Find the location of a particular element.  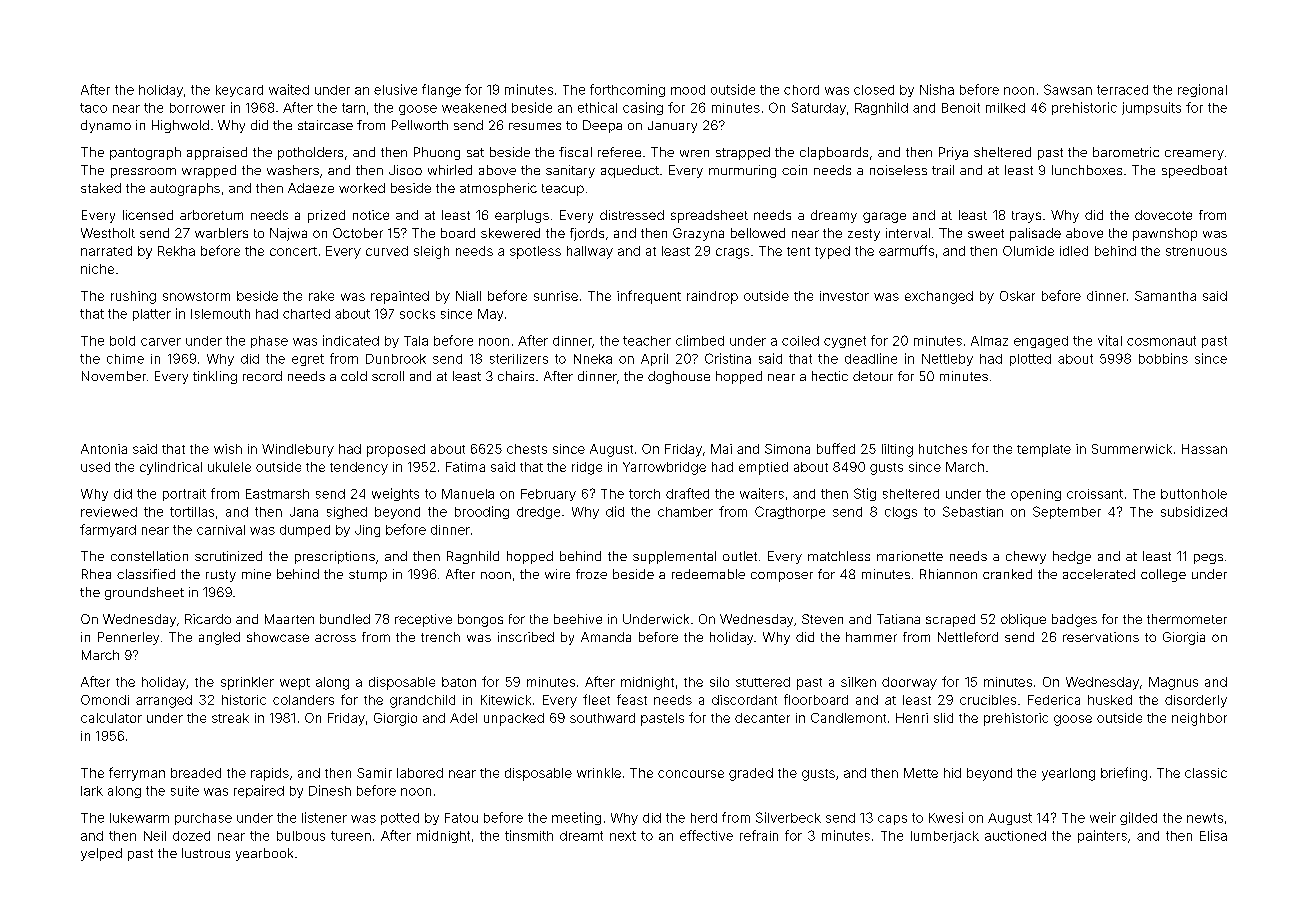

breaded is located at coordinates (196, 773).
